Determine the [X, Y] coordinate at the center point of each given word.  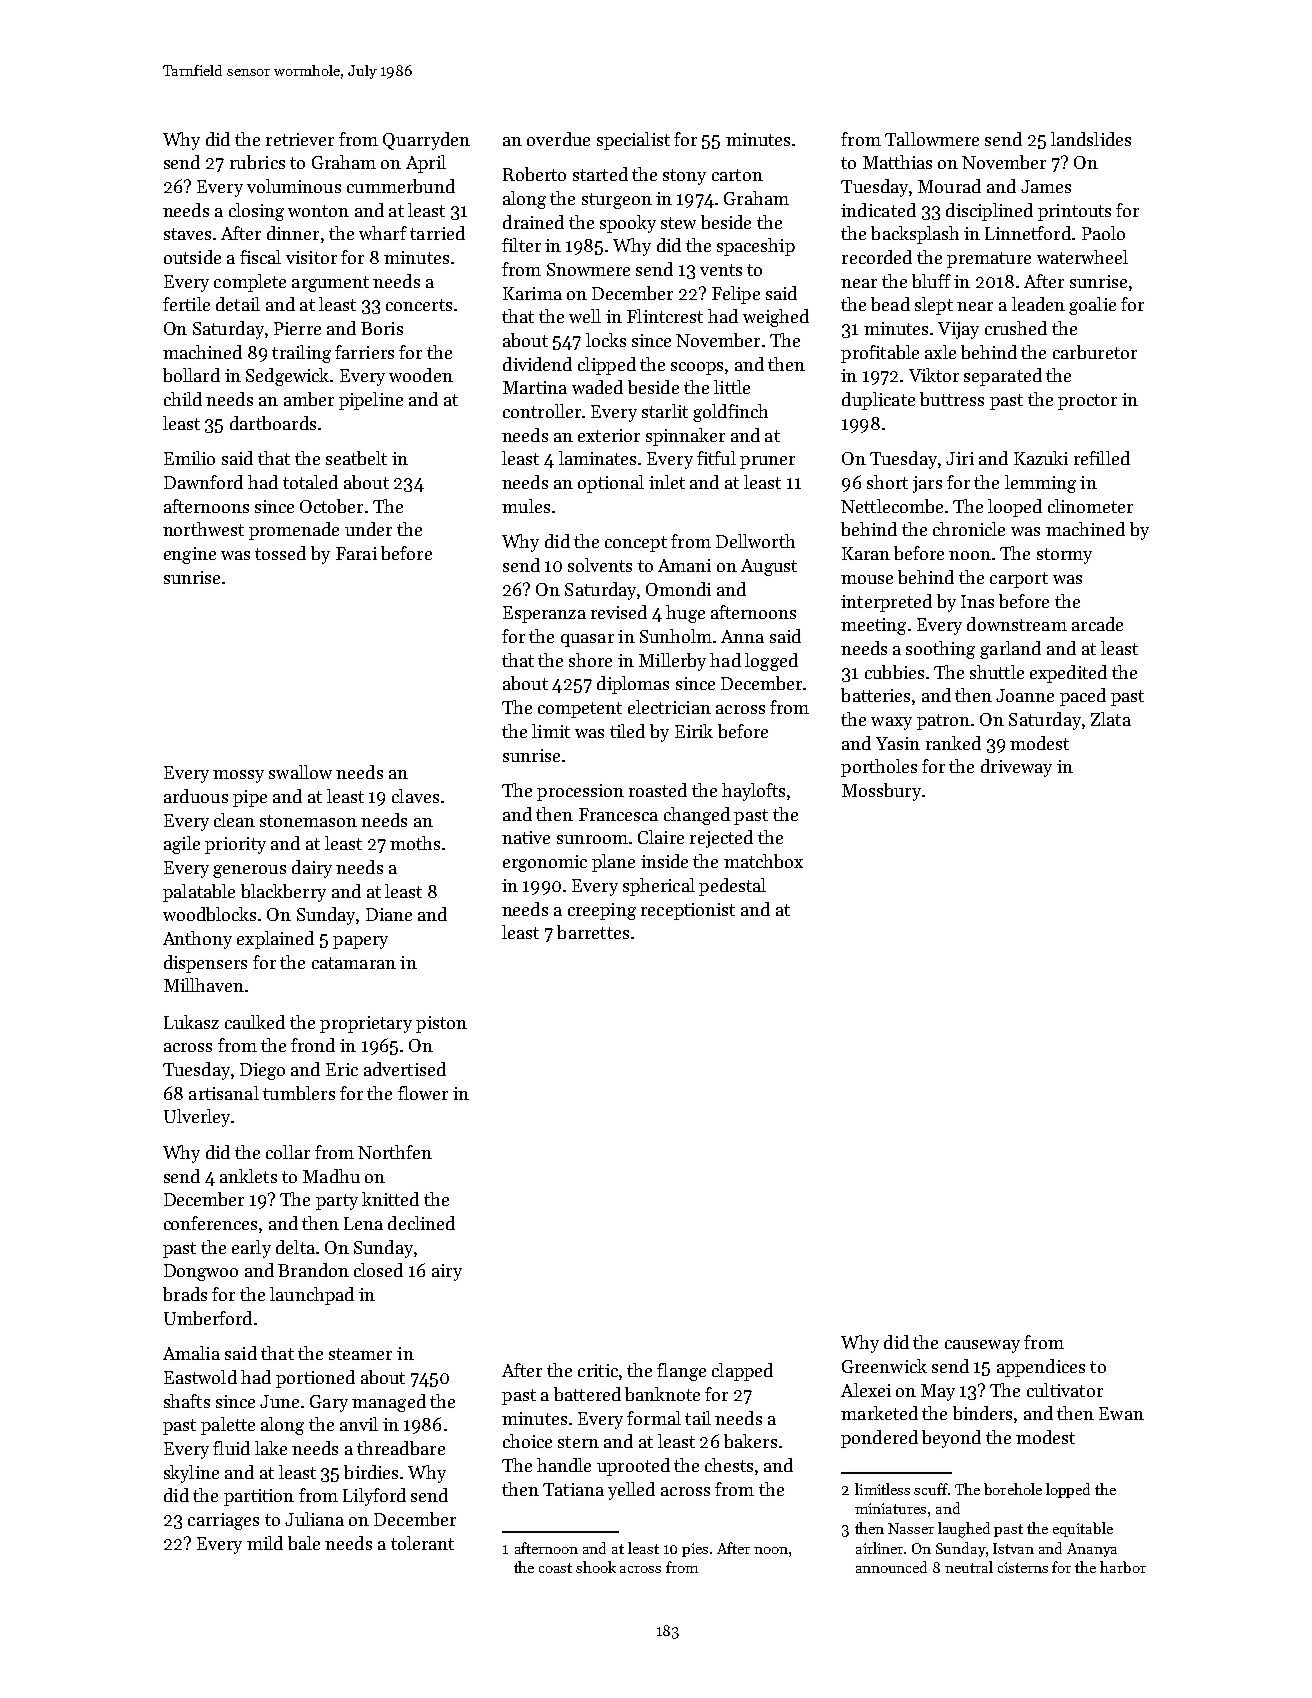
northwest [203, 529]
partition [259, 1497]
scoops [697, 368]
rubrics [257, 162]
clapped [742, 1372]
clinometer [1090, 506]
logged [771, 662]
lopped [1068, 1490]
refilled [1102, 458]
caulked [255, 1022]
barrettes [593, 932]
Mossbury [881, 792]
